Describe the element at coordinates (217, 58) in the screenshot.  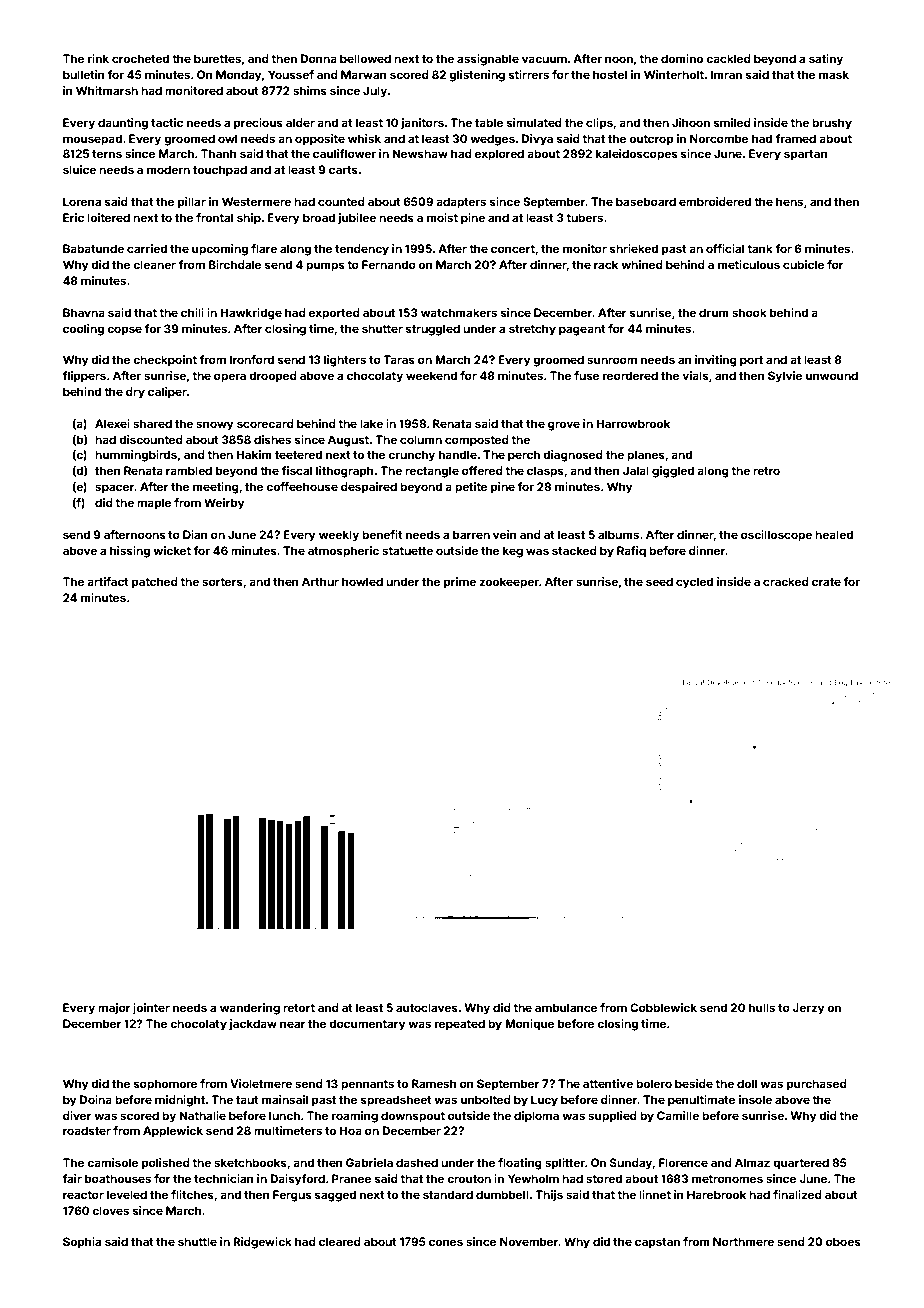
I see `burettes` at that location.
